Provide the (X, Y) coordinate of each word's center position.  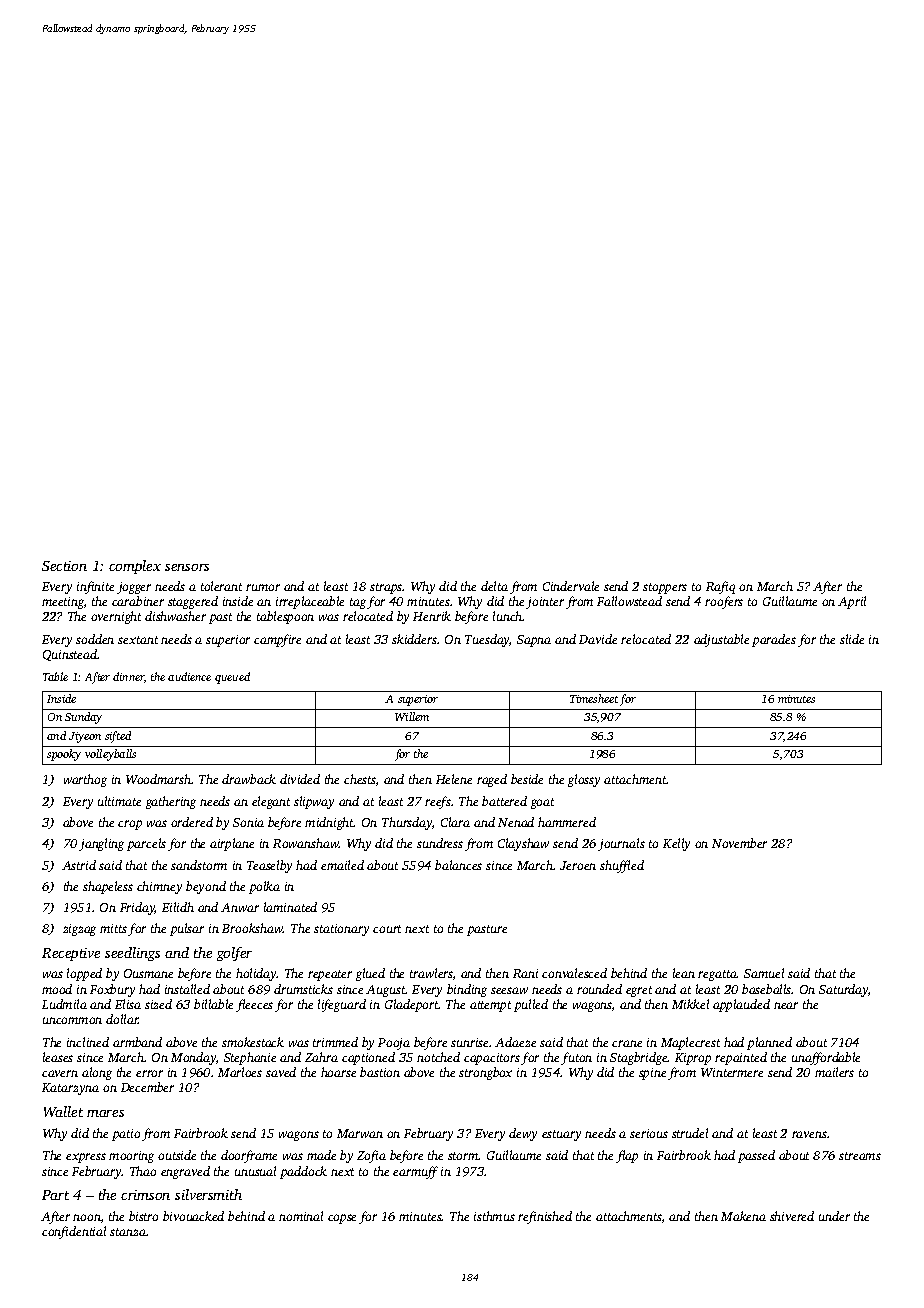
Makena (743, 1216)
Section (64, 566)
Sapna (534, 641)
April (852, 602)
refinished (545, 1217)
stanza (128, 1232)
